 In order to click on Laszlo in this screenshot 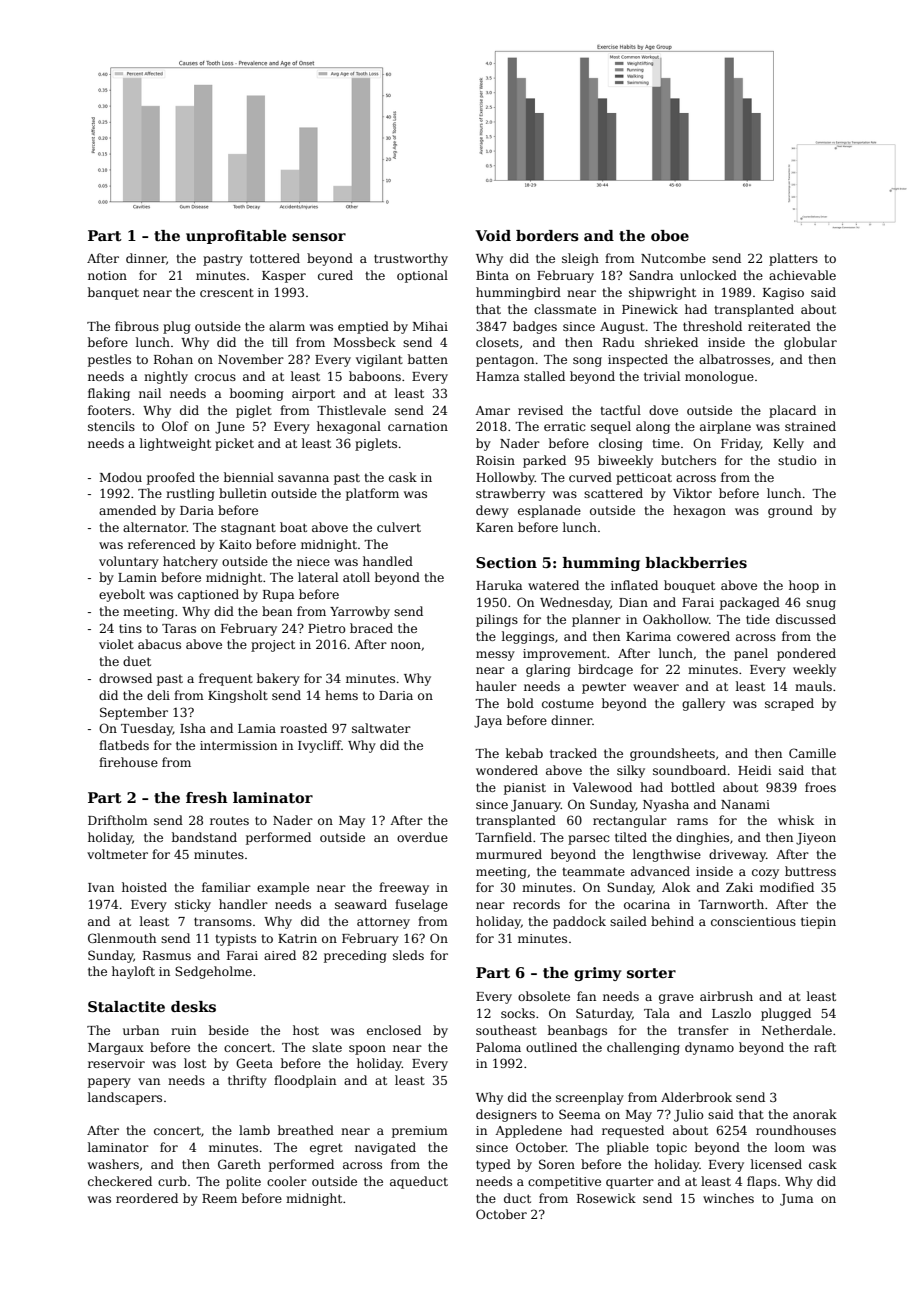, I will do `click(731, 1013)`.
